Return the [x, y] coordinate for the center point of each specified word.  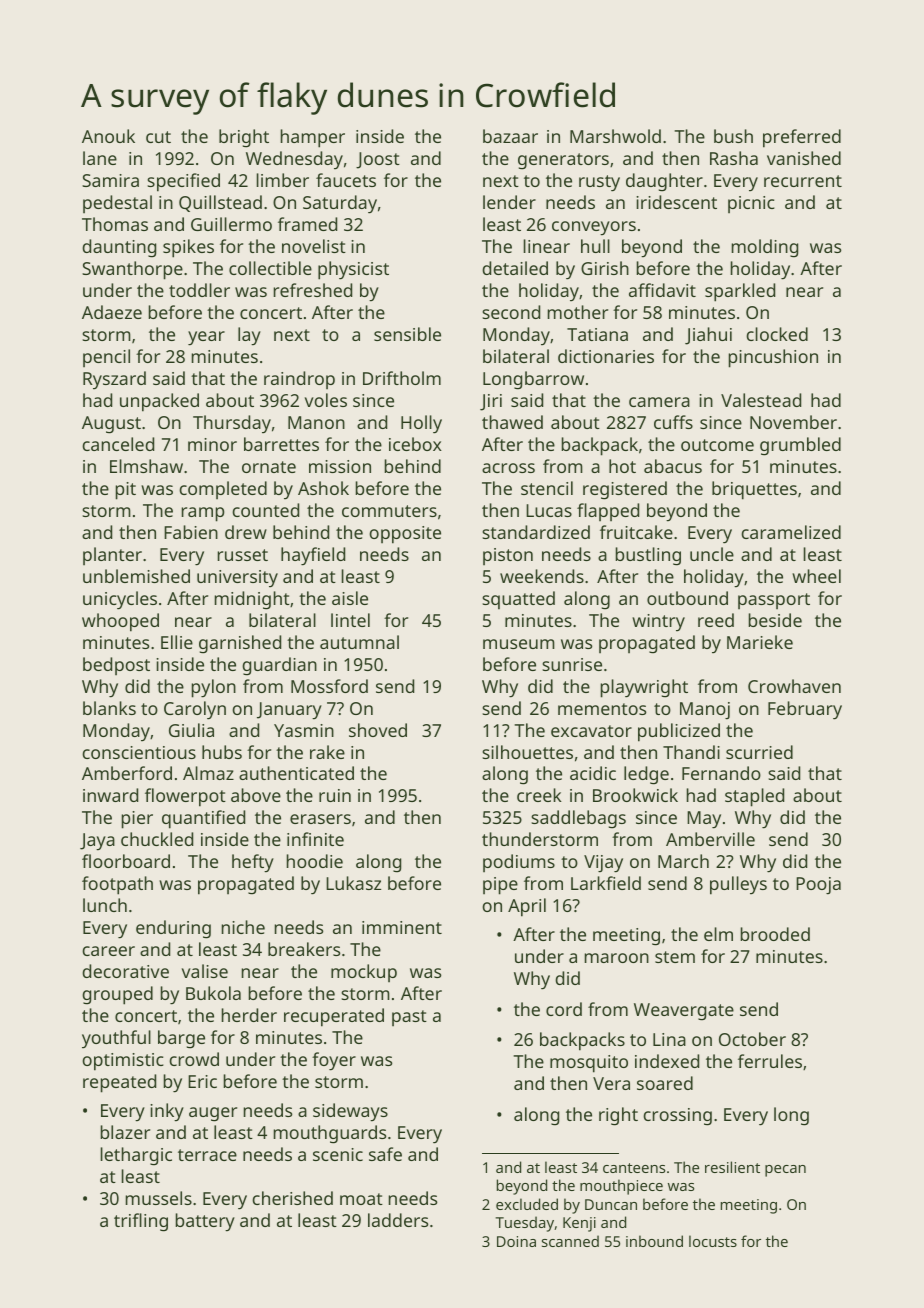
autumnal [359, 642]
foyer [334, 1061]
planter [112, 556]
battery [205, 1222]
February [805, 710]
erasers [320, 819]
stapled [754, 797]
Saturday [340, 204]
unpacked [159, 402]
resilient [732, 1167]
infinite [315, 839]
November [793, 422]
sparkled [740, 292]
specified [183, 182]
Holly [421, 424]
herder [249, 1015]
